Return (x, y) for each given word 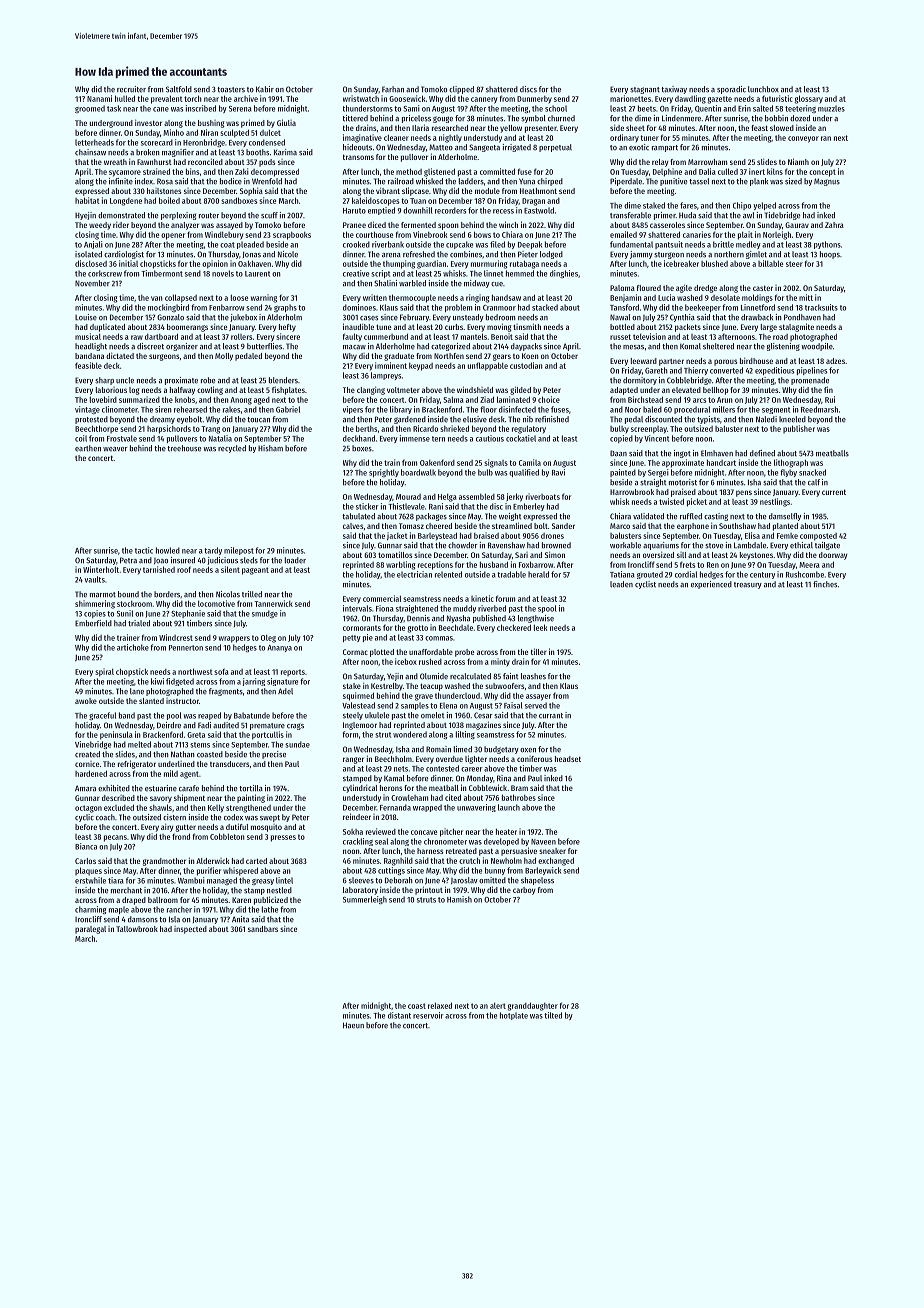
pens (744, 493)
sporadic (731, 90)
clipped (461, 90)
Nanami (99, 98)
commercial (382, 598)
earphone (693, 527)
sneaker (552, 851)
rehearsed (190, 409)
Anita (240, 919)
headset (568, 759)
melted (139, 744)
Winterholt (101, 569)
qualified (524, 473)
